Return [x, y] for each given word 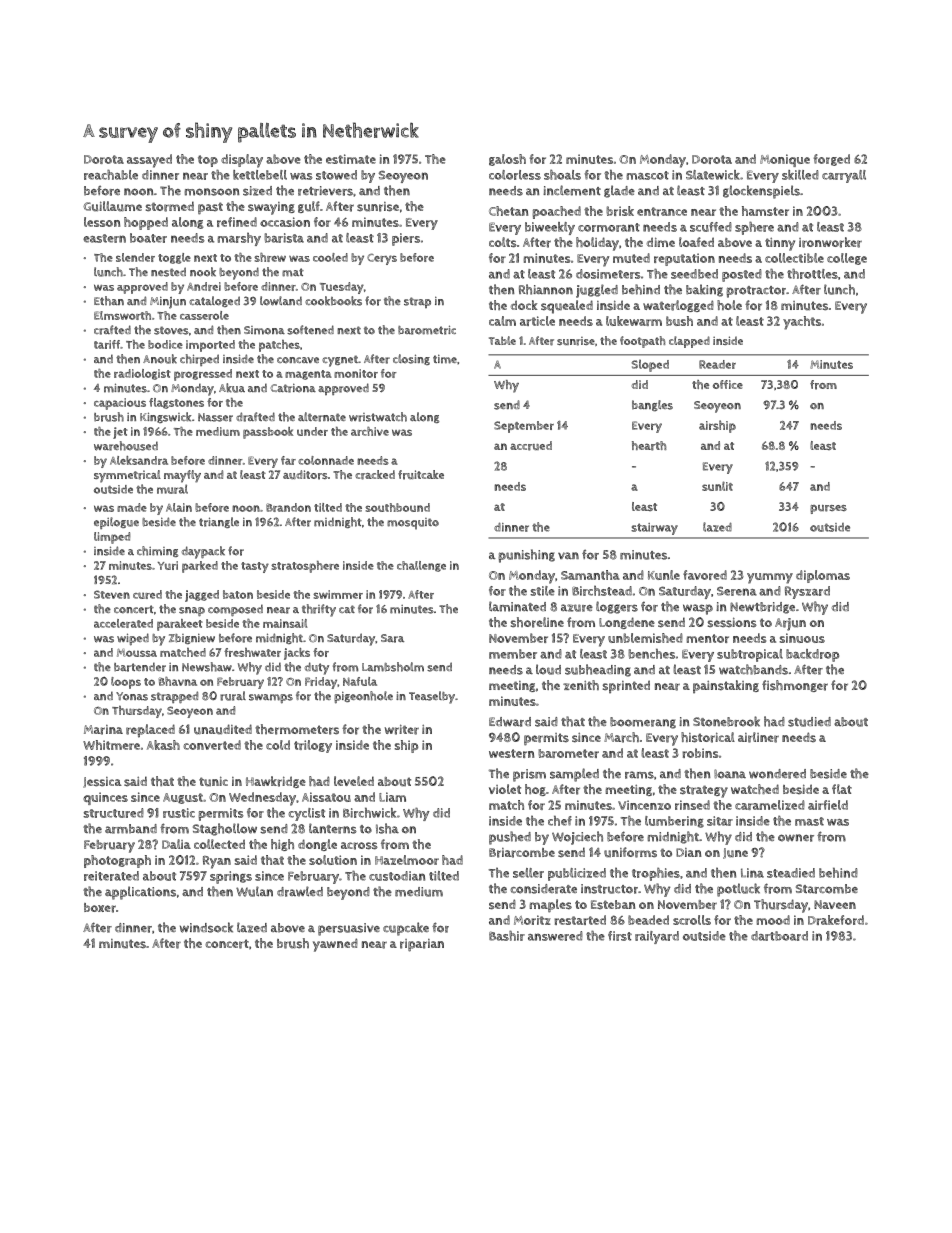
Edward [510, 722]
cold [278, 745]
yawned [335, 945]
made [132, 507]
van [568, 555]
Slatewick [713, 175]
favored [705, 575]
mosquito [413, 524]
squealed [567, 307]
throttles [812, 274]
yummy [770, 578]
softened [310, 330]
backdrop [812, 655]
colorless [515, 175]
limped [112, 538]
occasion [285, 222]
